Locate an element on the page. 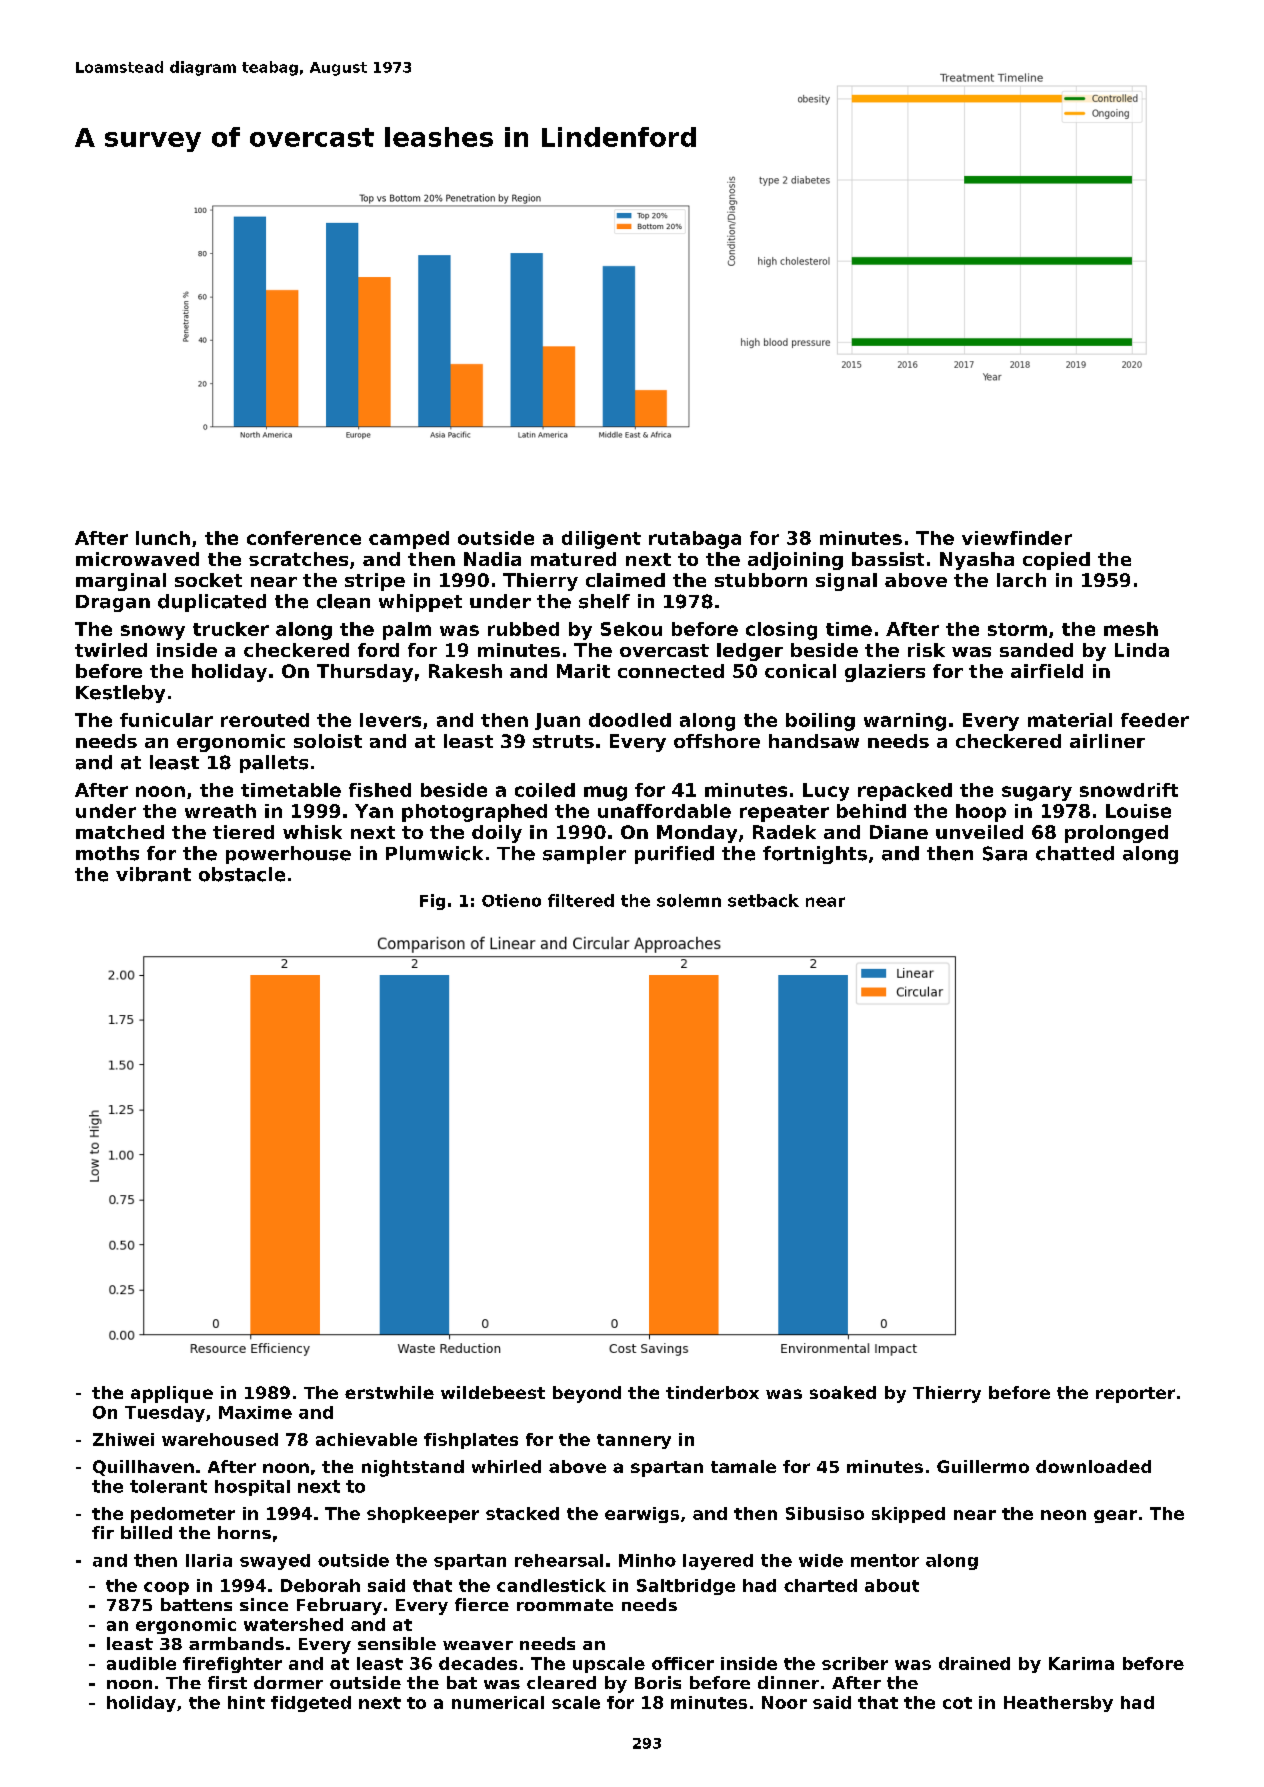 Image resolution: width=1264 pixels, height=1787 pixels. Otieno is located at coordinates (511, 900).
